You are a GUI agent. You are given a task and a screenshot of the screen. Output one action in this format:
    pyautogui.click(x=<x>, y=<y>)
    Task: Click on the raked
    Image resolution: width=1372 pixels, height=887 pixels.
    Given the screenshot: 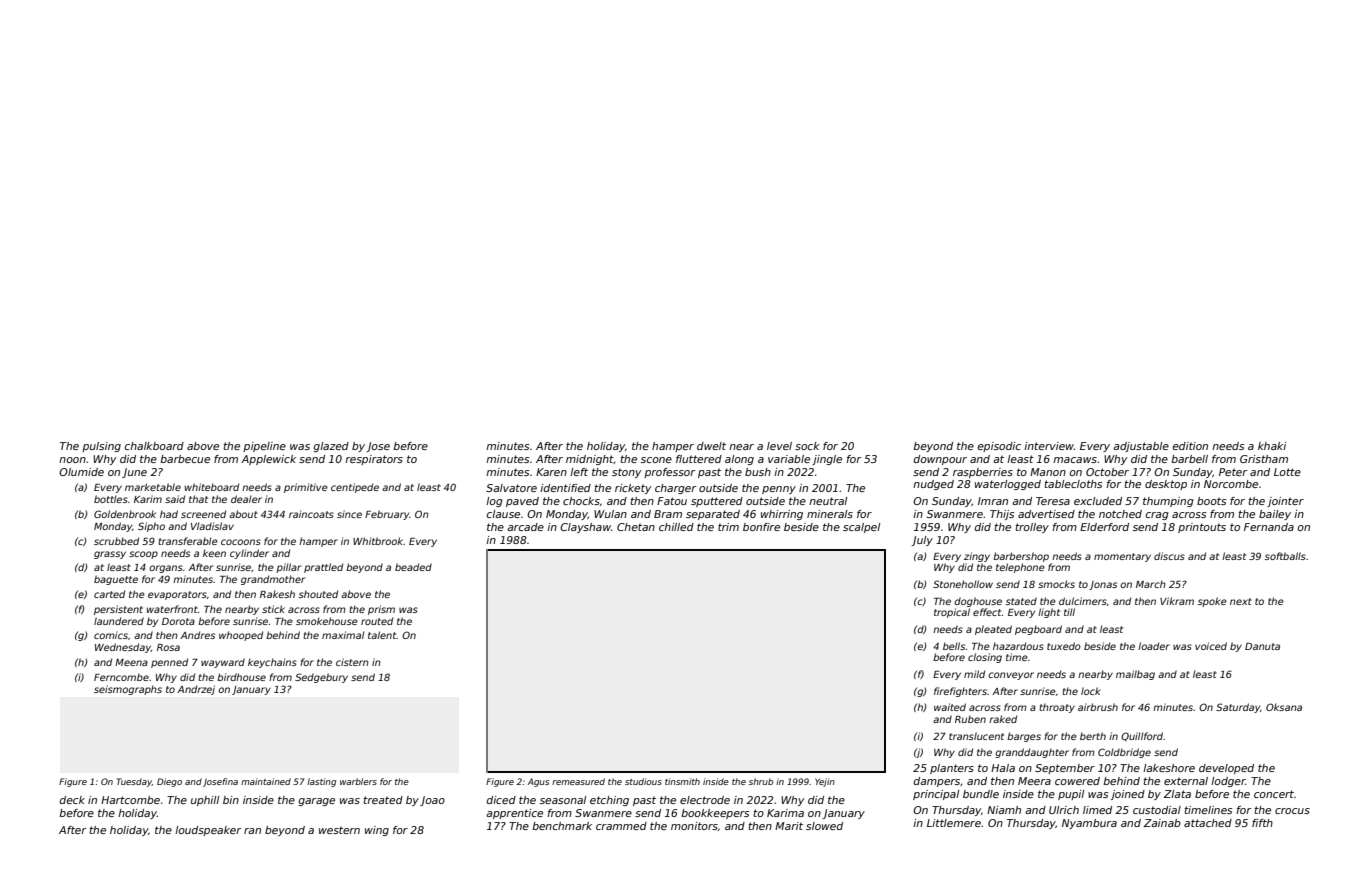 What is the action you would take?
    pyautogui.click(x=1003, y=719)
